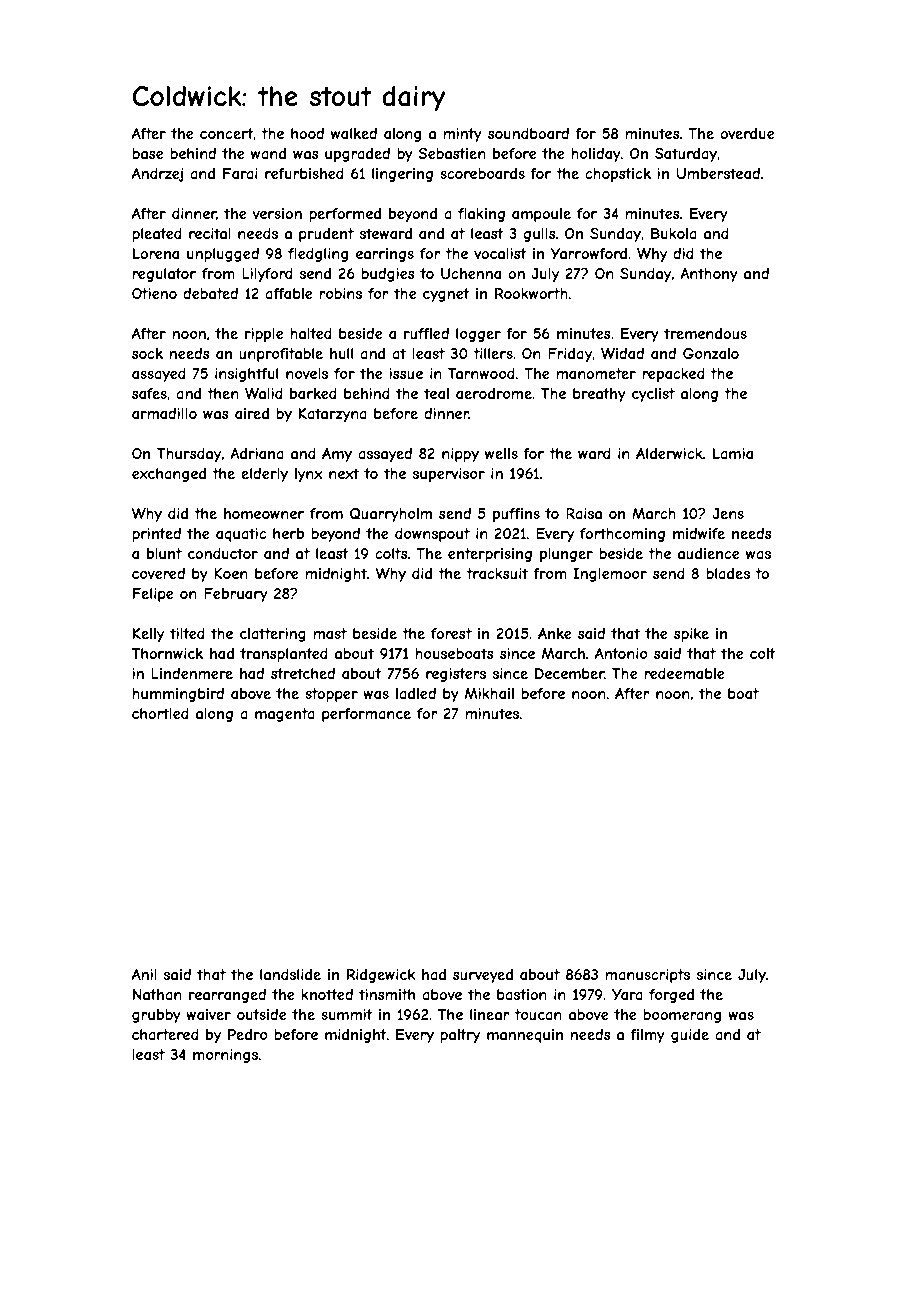 The width and height of the screenshot is (908, 1316). What do you see at coordinates (691, 635) in the screenshot?
I see `spike` at bounding box center [691, 635].
